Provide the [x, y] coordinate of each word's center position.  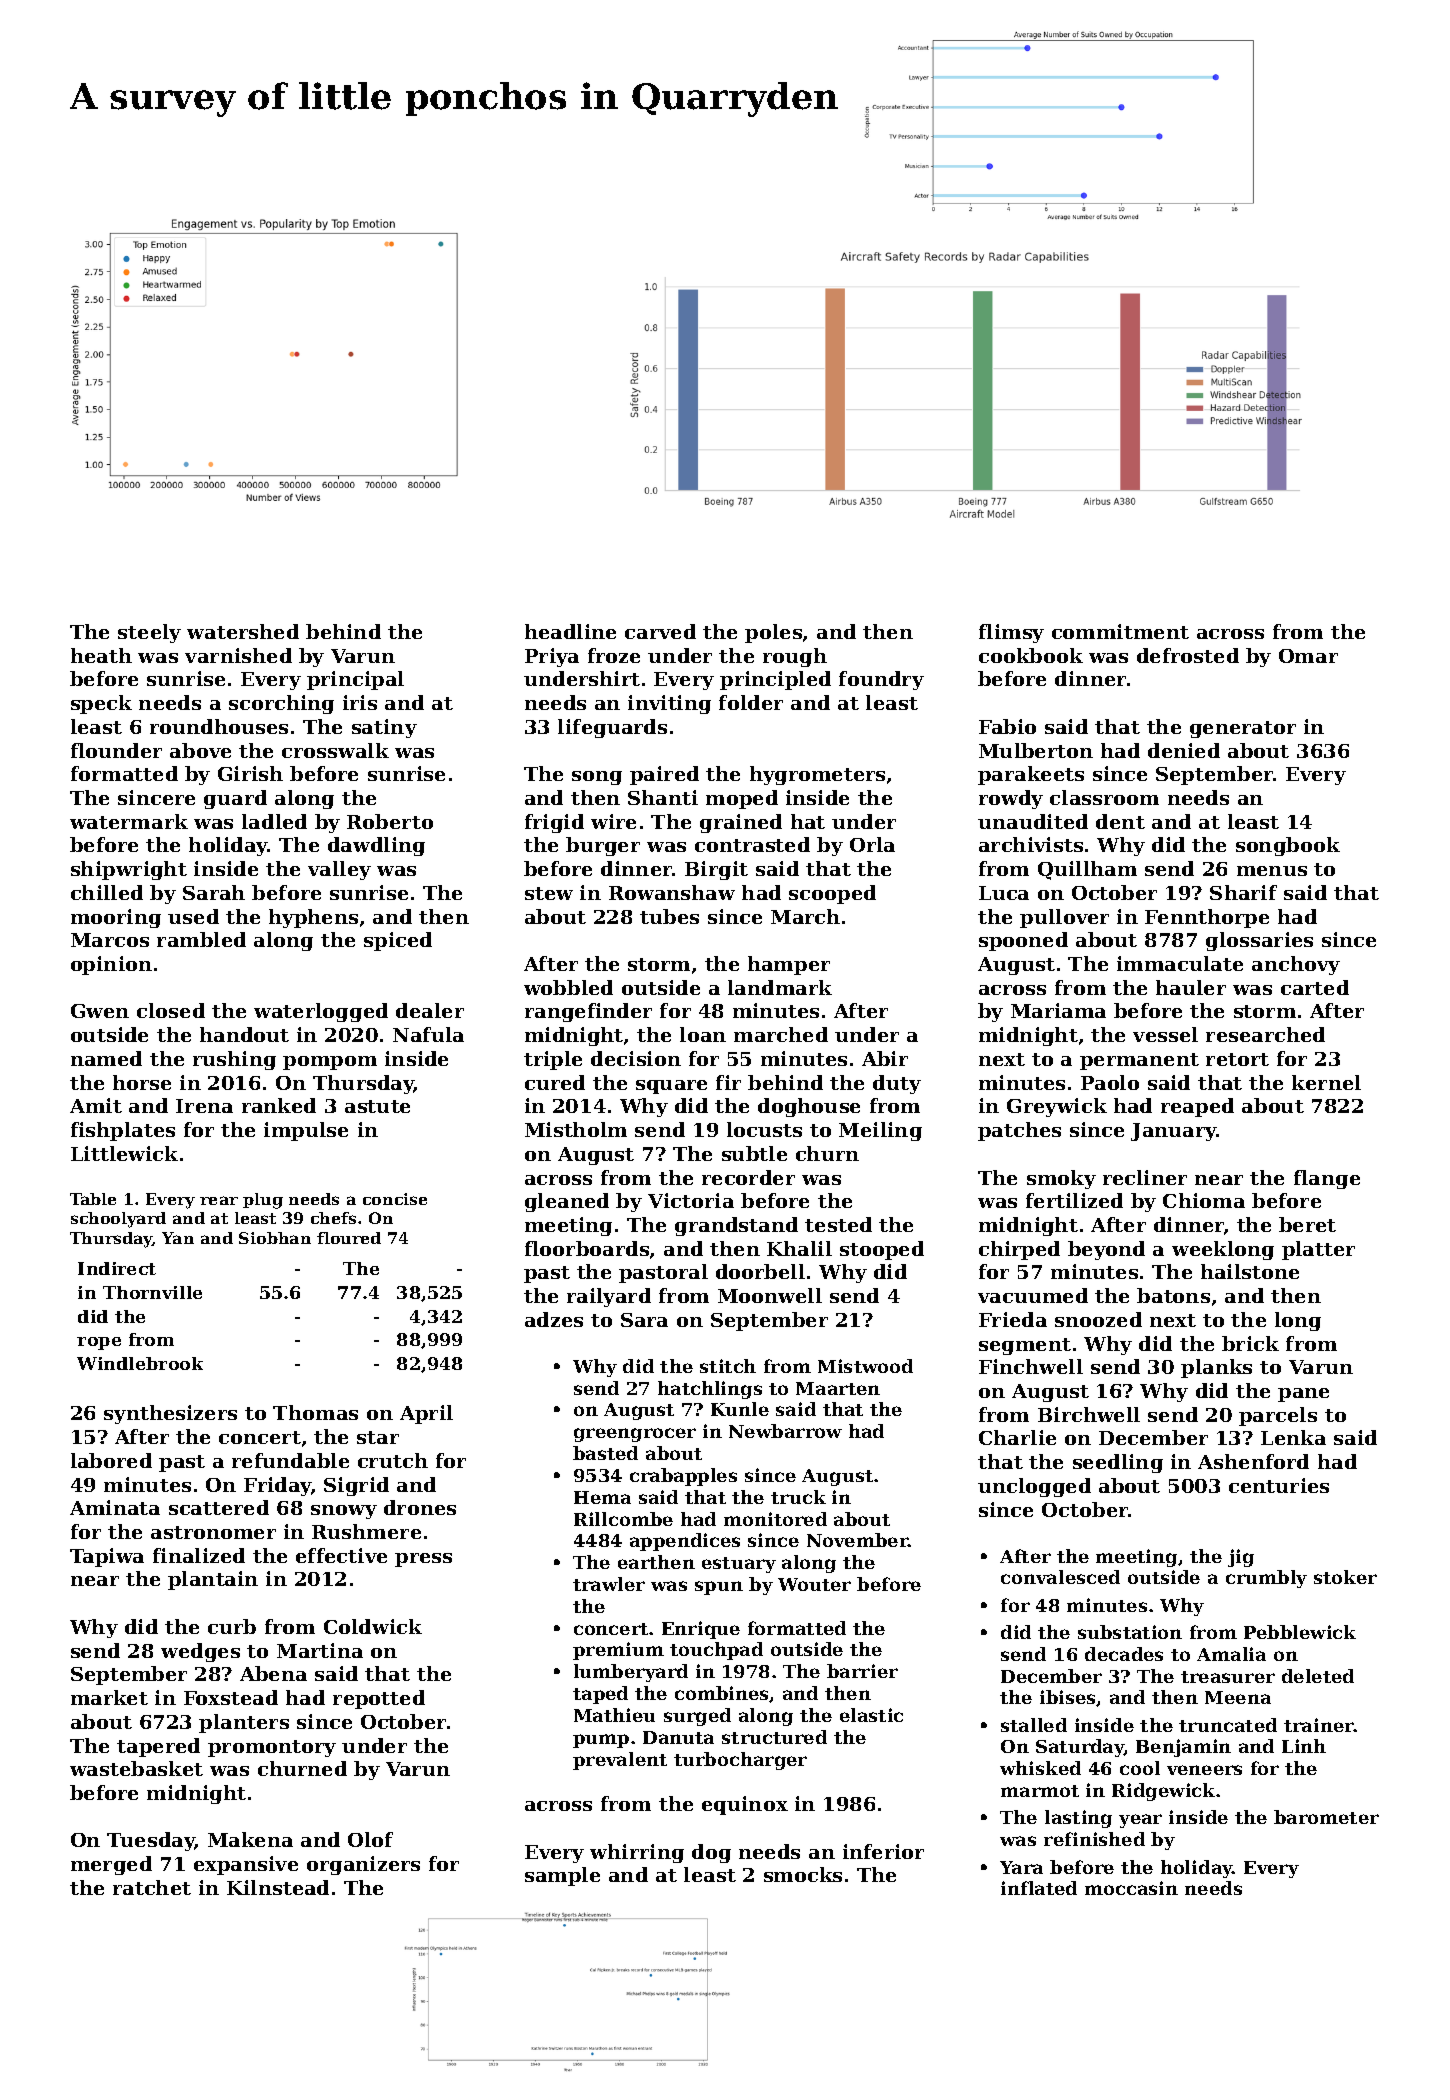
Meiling [880, 1131]
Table [93, 1199]
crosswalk [335, 750]
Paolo [1110, 1082]
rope [99, 1343]
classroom [1104, 797]
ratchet [152, 1887]
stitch [728, 1366]
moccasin [1131, 1888]
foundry [881, 680]
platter [1318, 1250]
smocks [803, 1874]
